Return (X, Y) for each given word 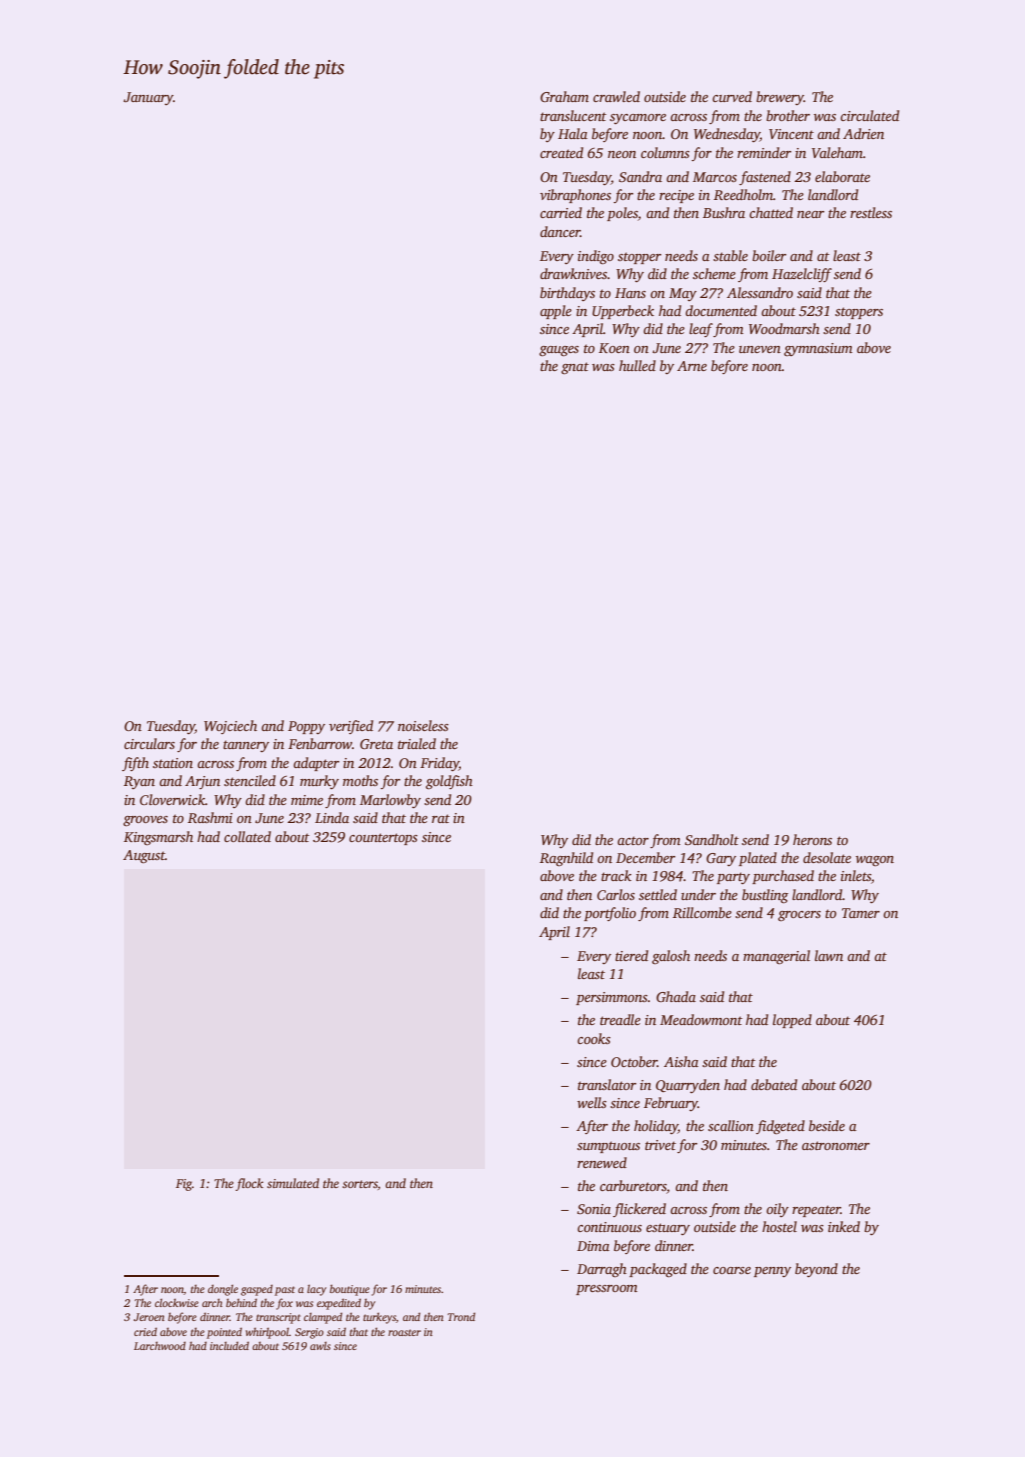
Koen (614, 348)
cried (145, 1331)
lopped (792, 1021)
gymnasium (818, 349)
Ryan (139, 782)
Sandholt (712, 839)
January (148, 98)
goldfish (449, 782)
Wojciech (230, 727)
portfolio (610, 914)
